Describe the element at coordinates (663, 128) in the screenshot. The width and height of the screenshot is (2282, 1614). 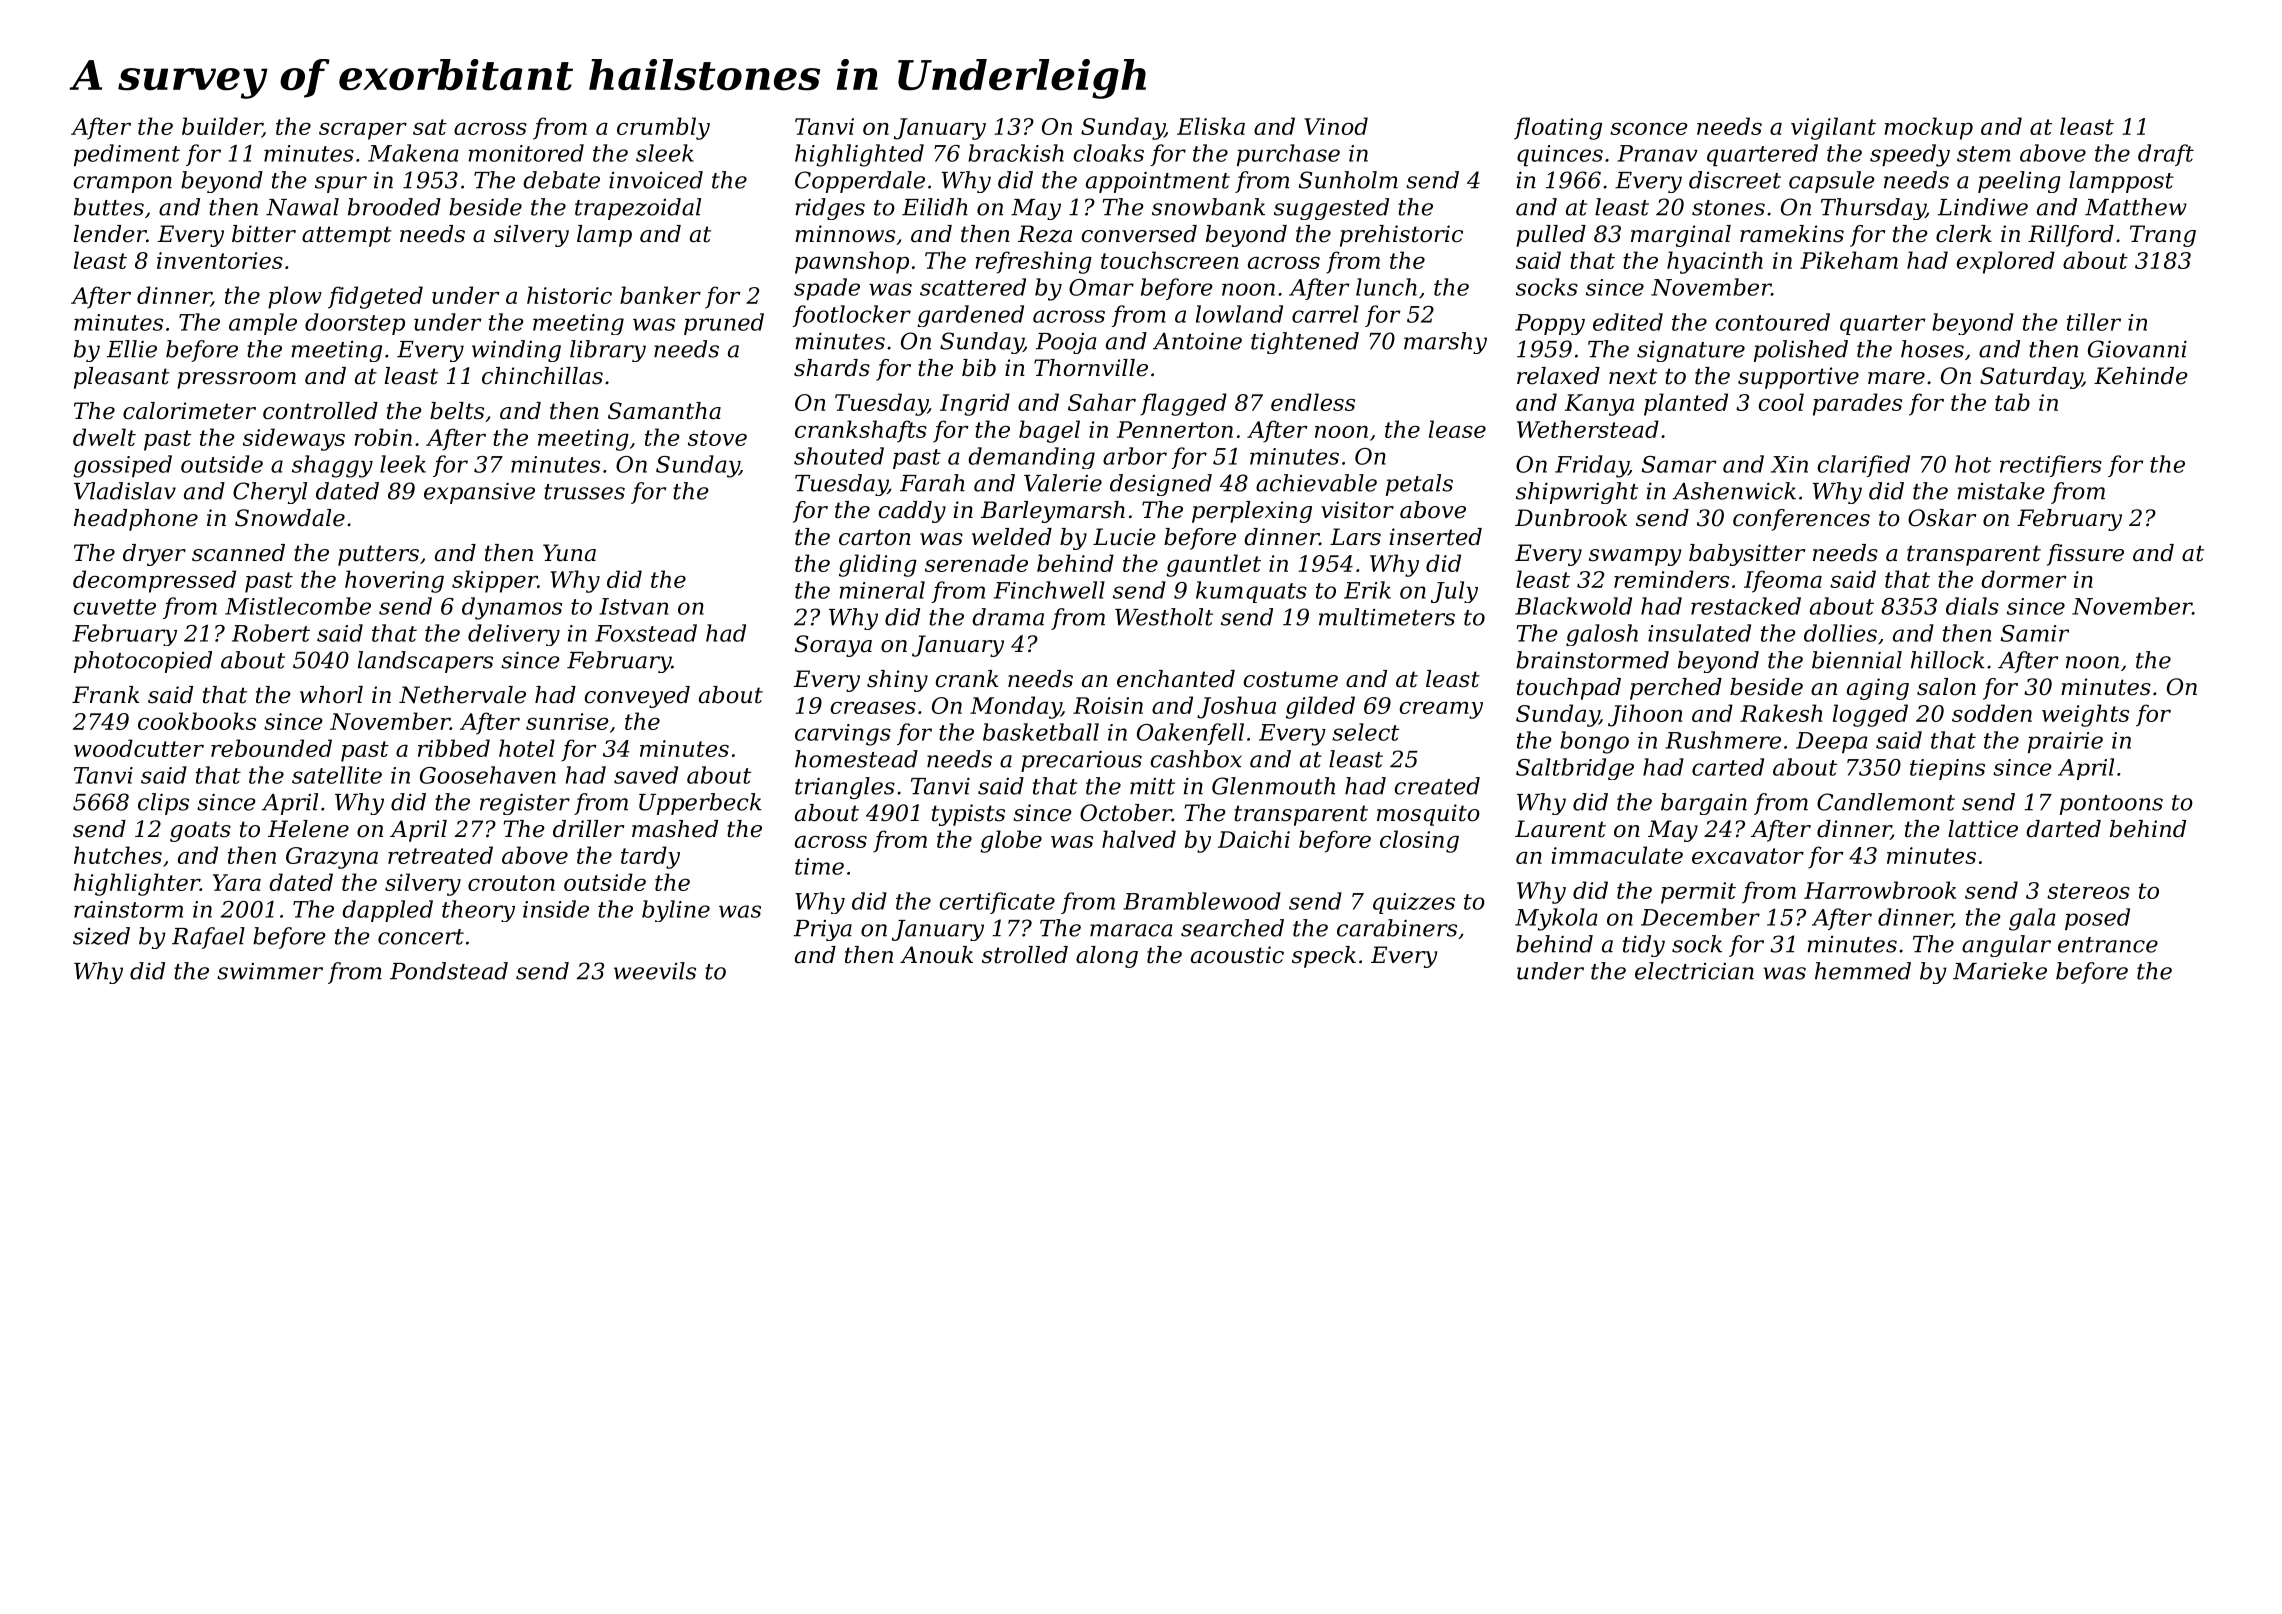
I see `crumbly` at that location.
